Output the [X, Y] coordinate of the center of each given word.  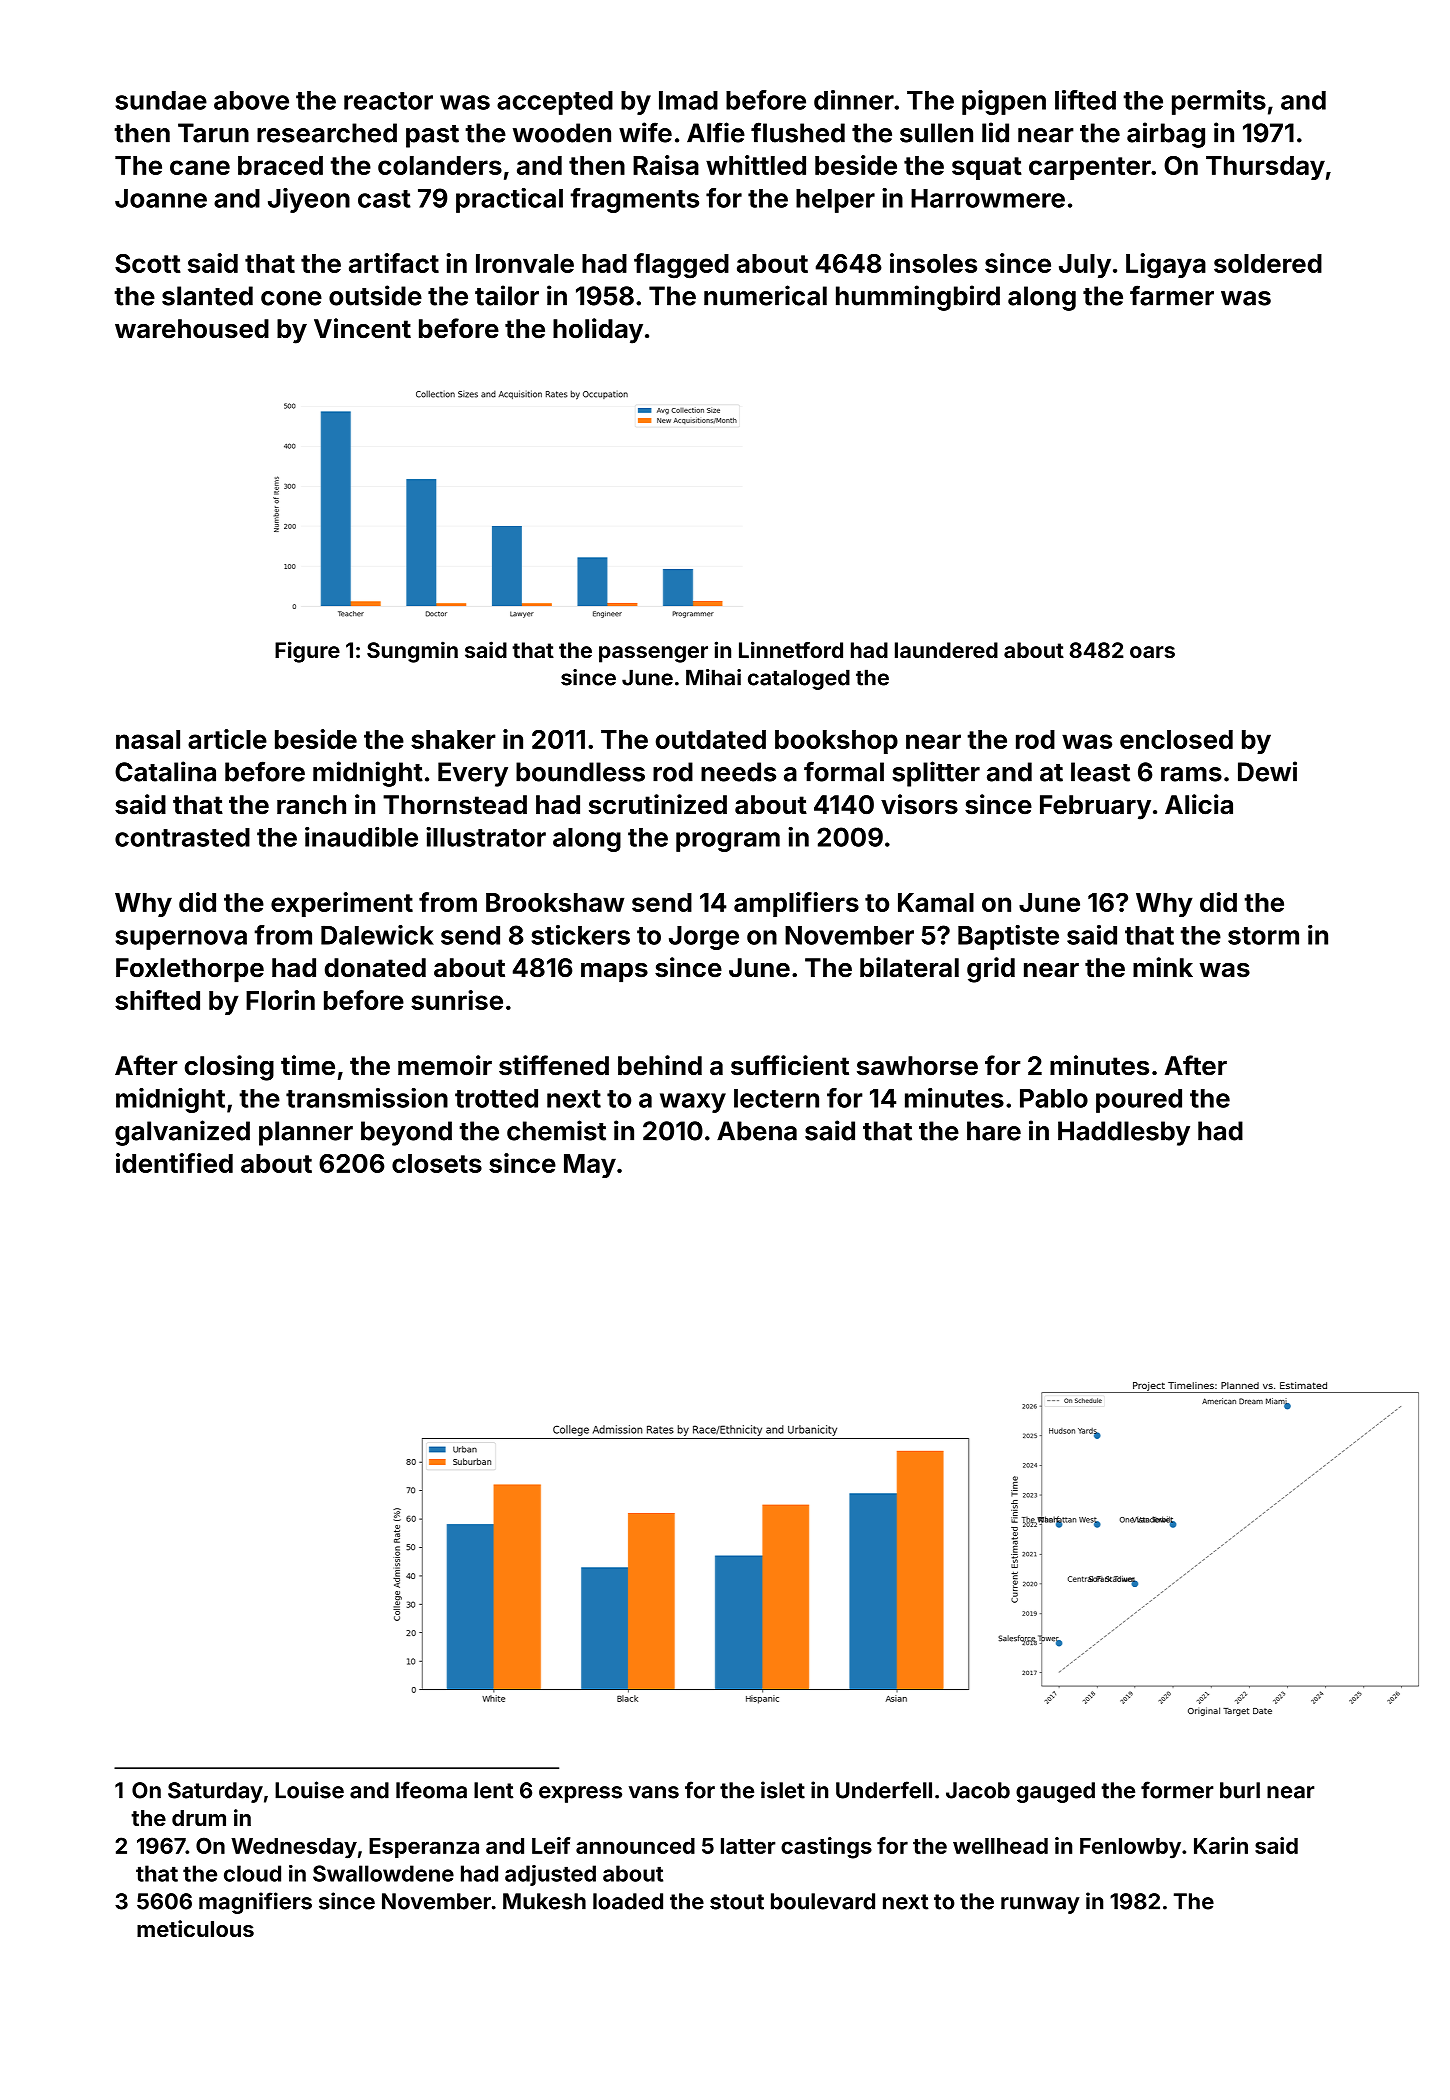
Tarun [213, 133]
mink [1163, 967]
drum [199, 1818]
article [227, 739]
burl [1240, 1790]
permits [1219, 102]
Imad [688, 100]
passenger [653, 654]
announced [635, 1846]
